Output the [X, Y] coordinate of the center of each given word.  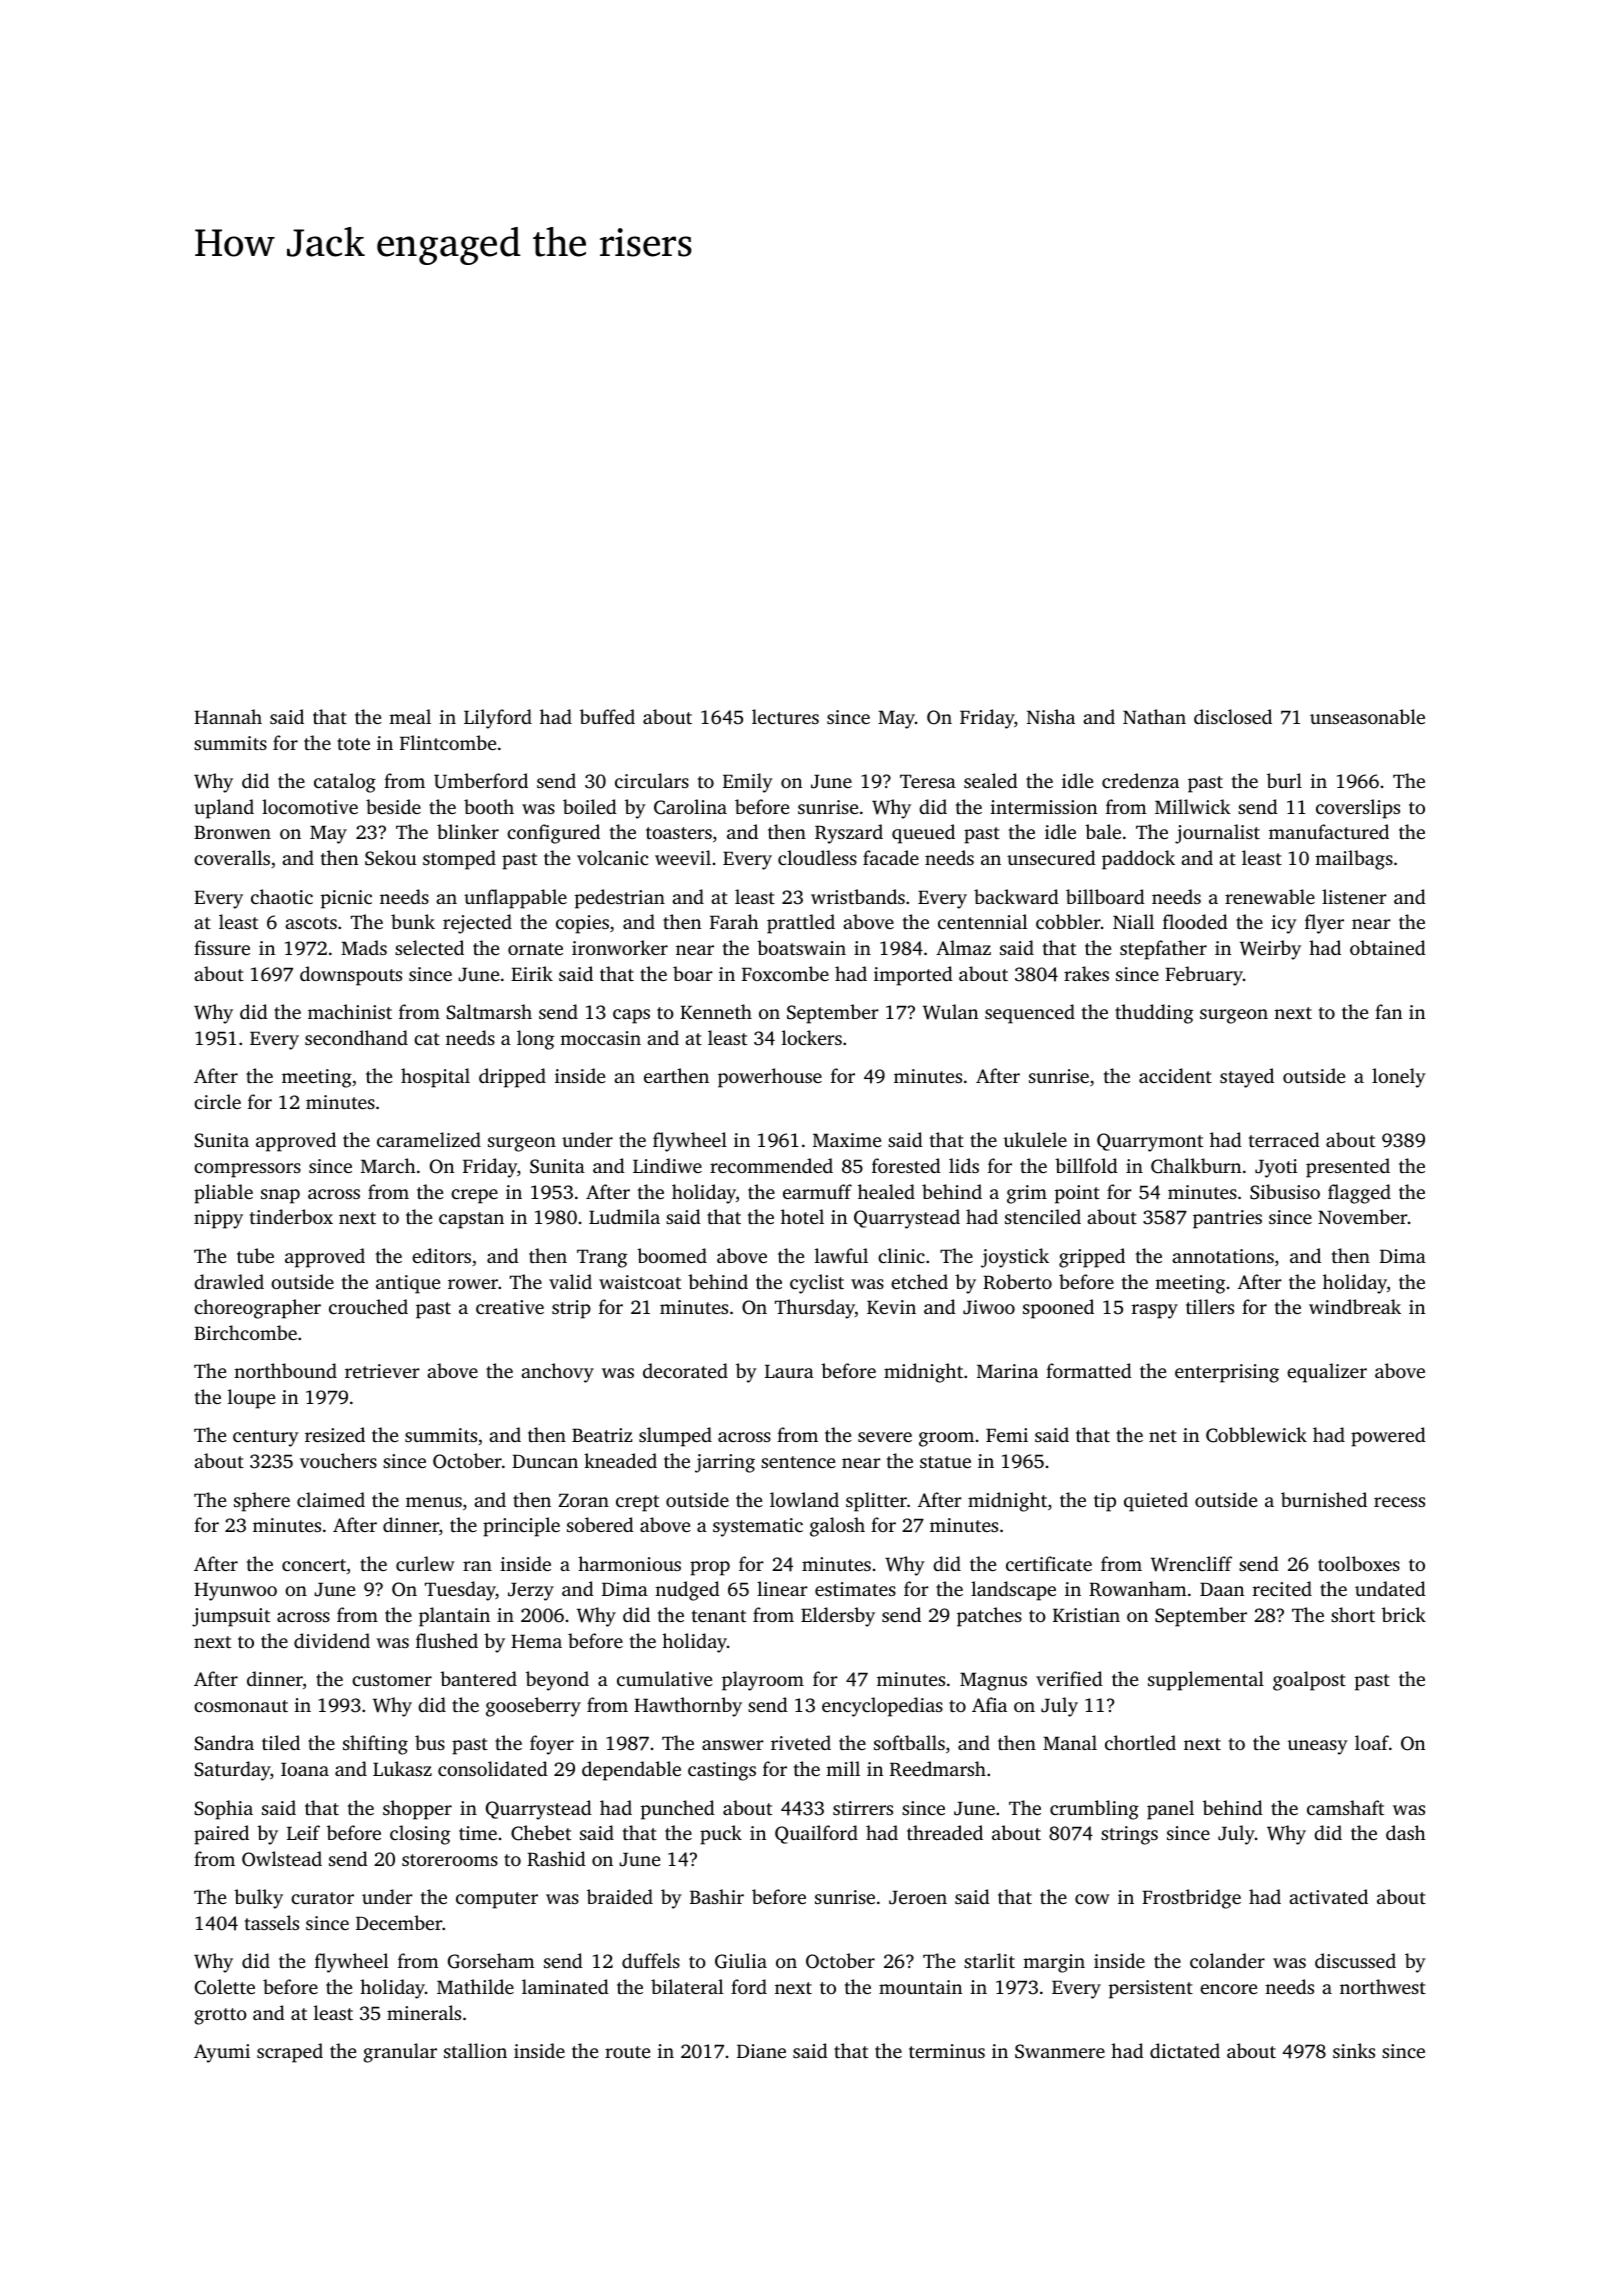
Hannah [228, 716]
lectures [785, 716]
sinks [1354, 2050]
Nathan [1154, 716]
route [628, 2052]
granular [400, 2053]
